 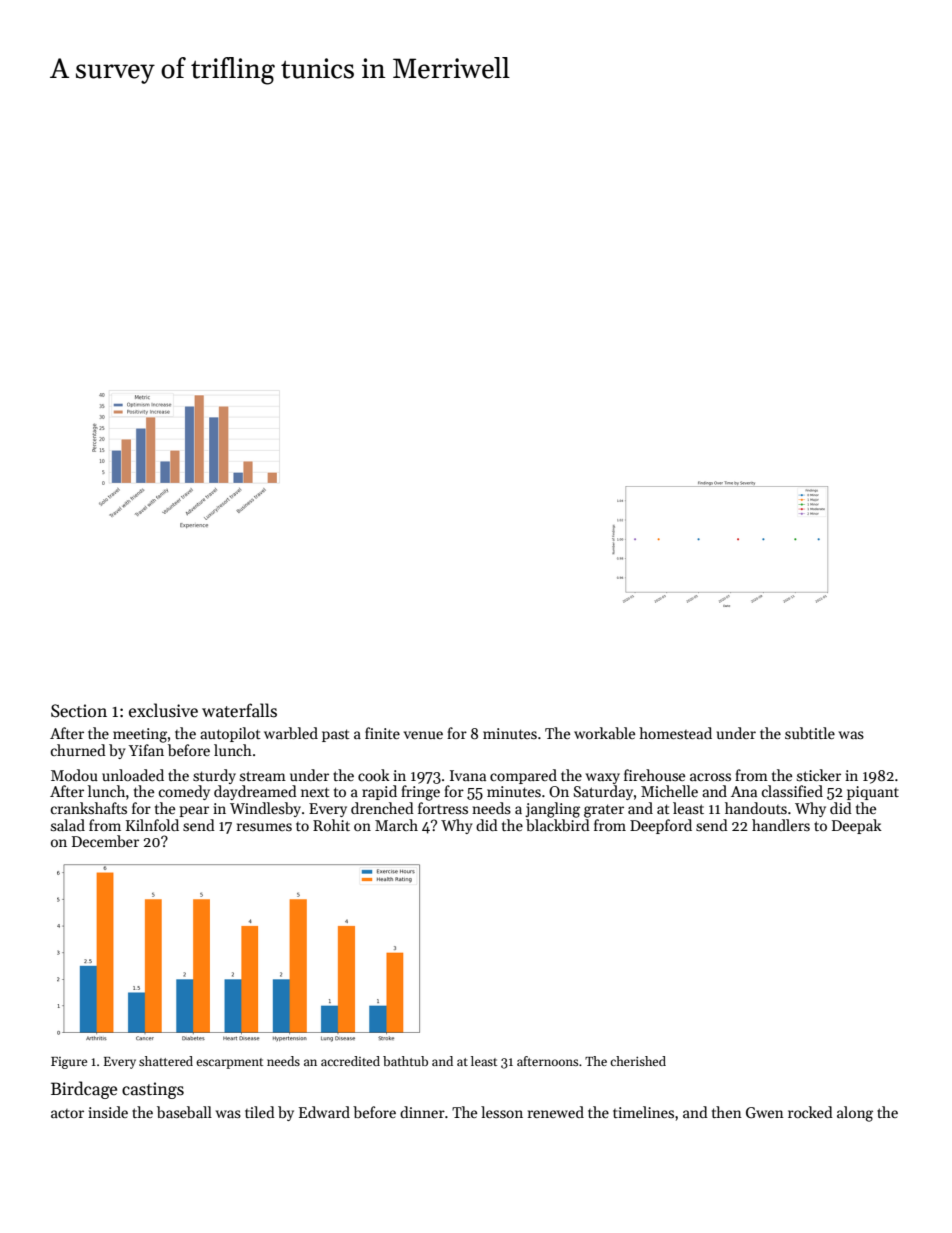 I want to click on Deepak, so click(x=857, y=826).
